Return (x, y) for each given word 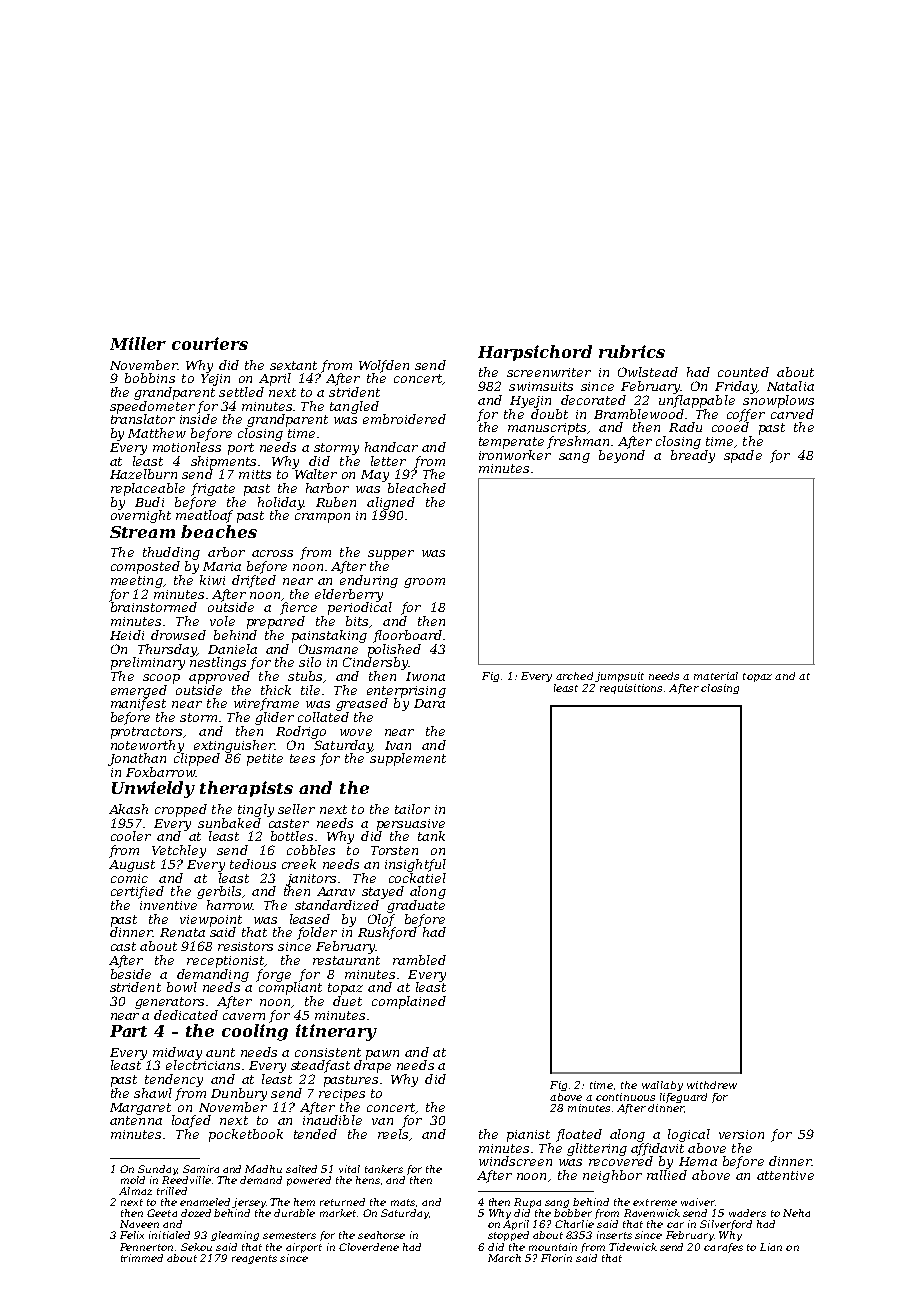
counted (743, 372)
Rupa (527, 1203)
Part (128, 1031)
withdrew (712, 1085)
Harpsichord (535, 353)
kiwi (212, 580)
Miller (138, 343)
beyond (622, 456)
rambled (419, 960)
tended (315, 1134)
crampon (322, 518)
